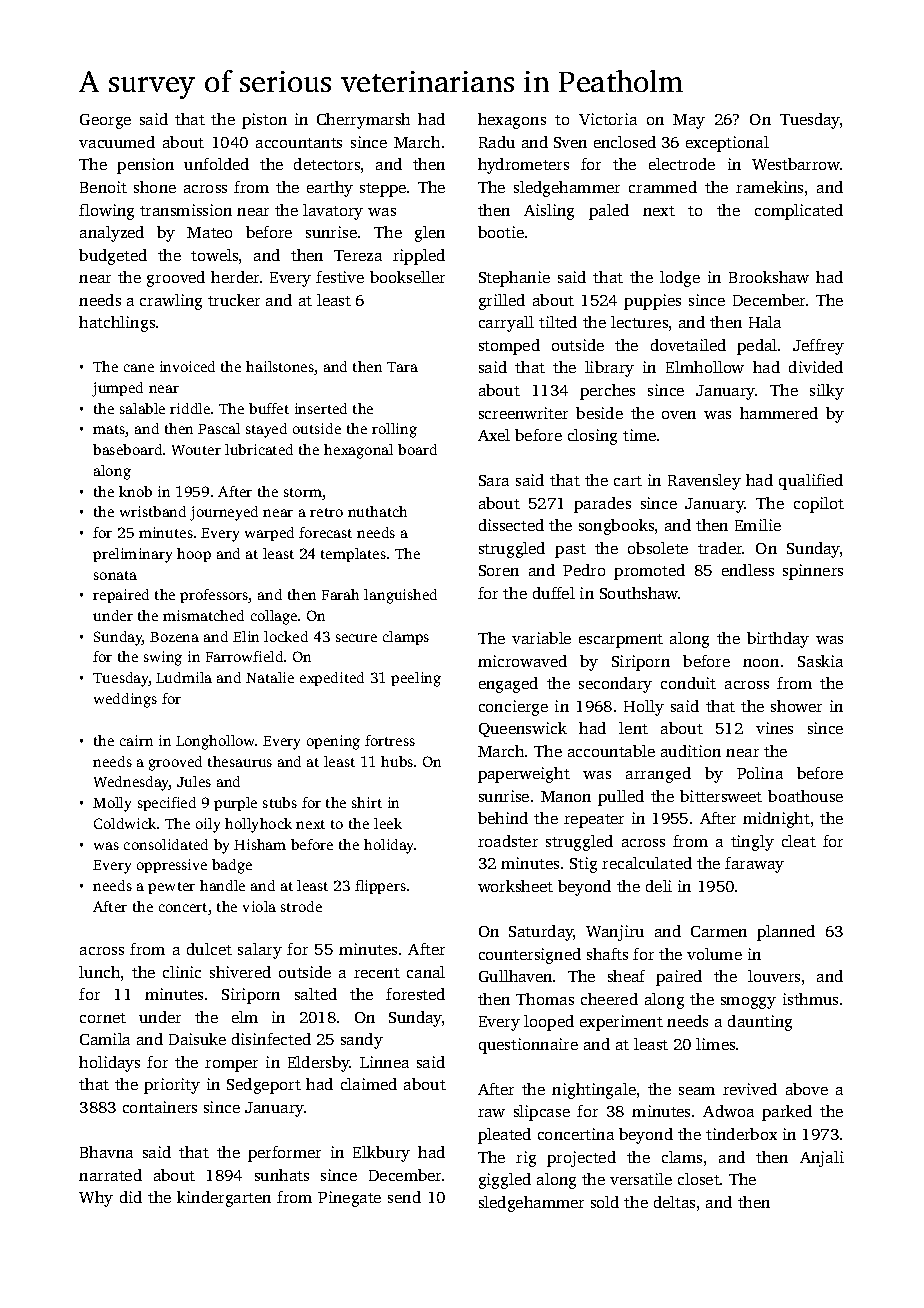  What do you see at coordinates (96, 1199) in the document?
I see `Why` at bounding box center [96, 1199].
